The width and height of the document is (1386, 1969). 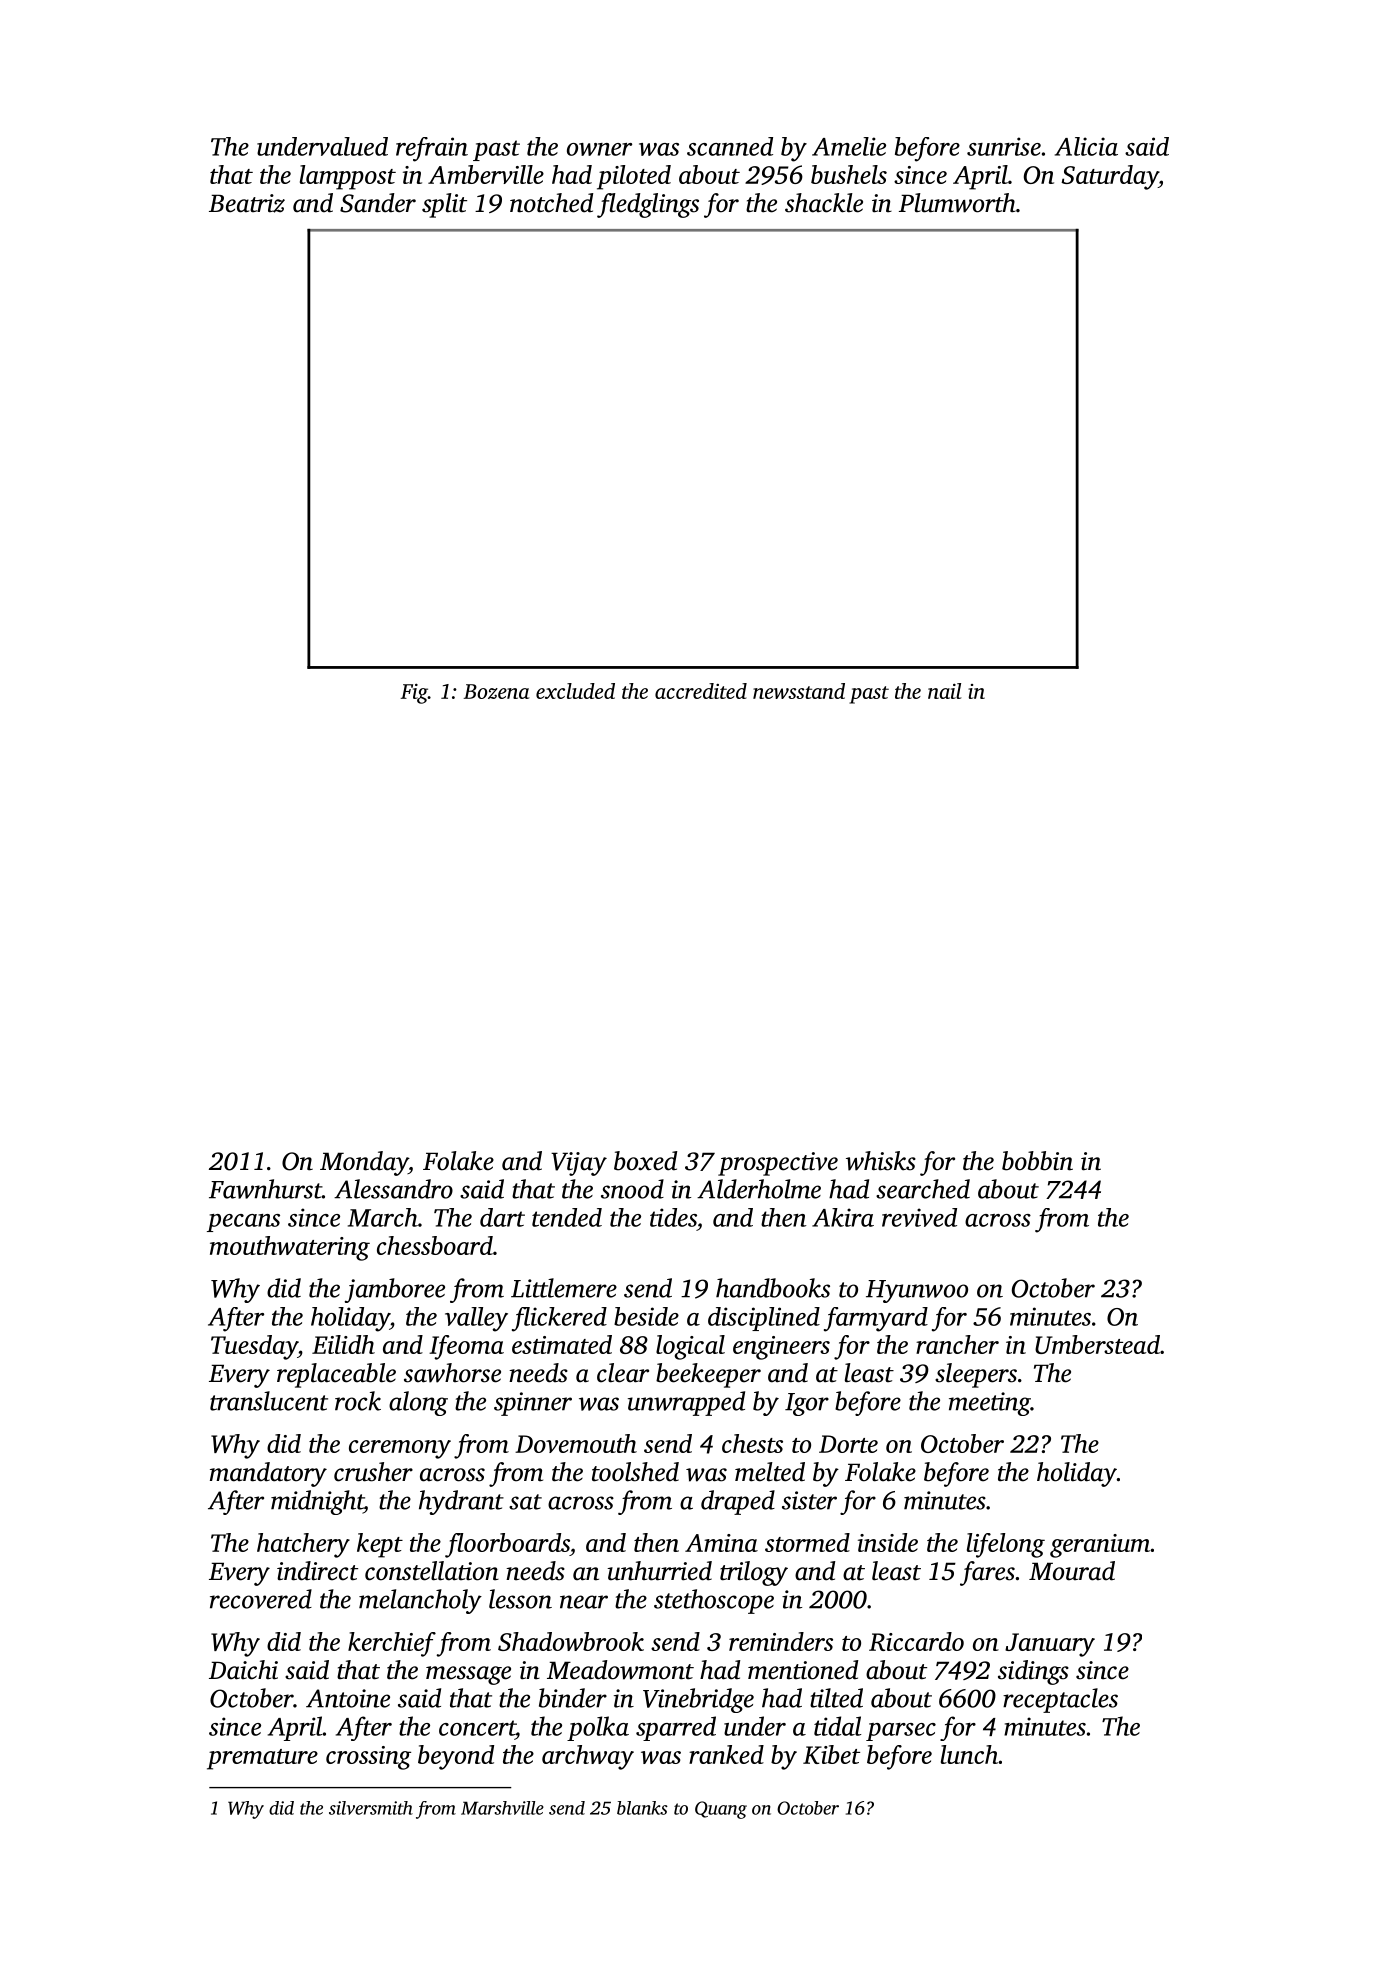 I want to click on Umberstead, so click(x=1097, y=1344).
